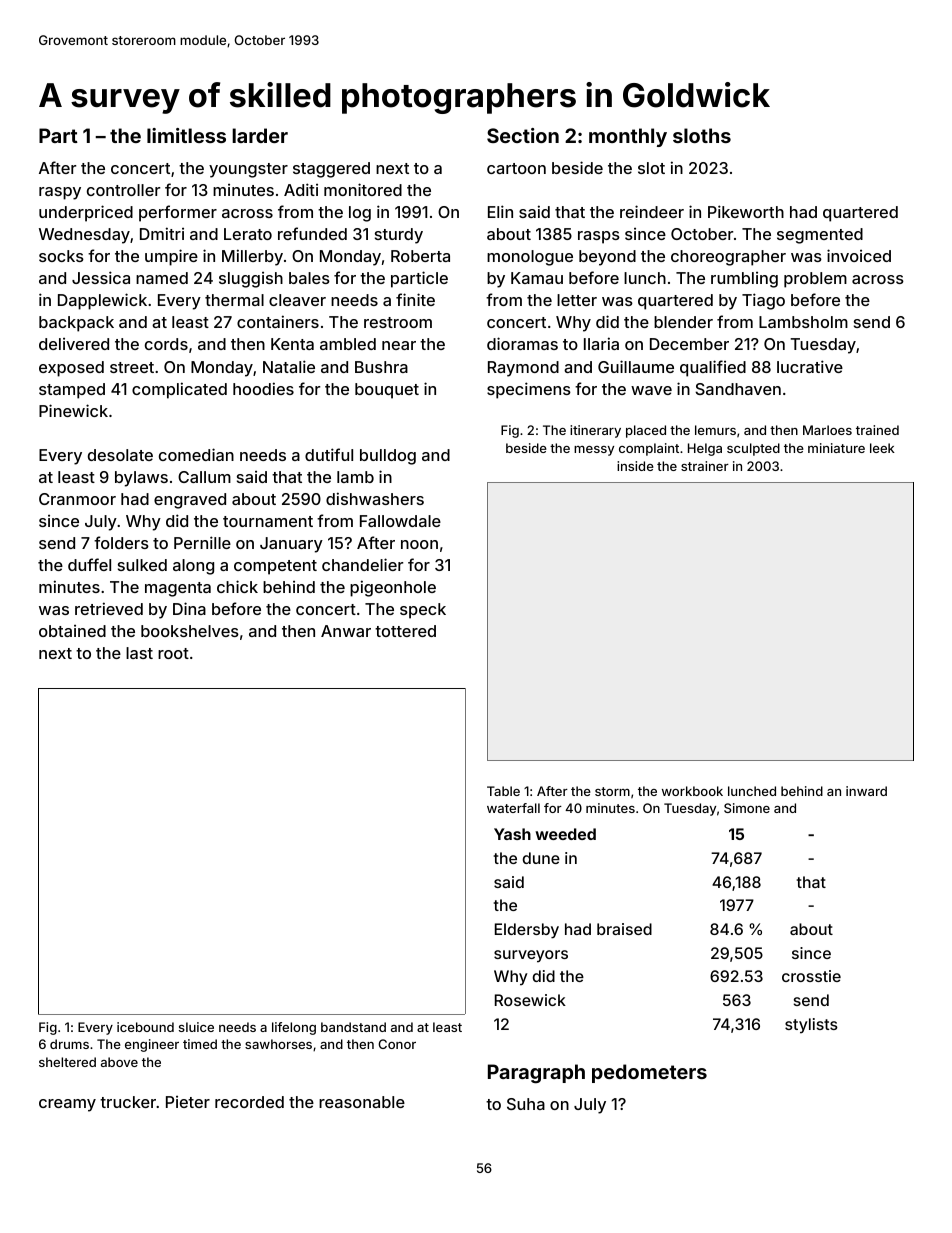  Describe the element at coordinates (866, 791) in the page. I see `inward` at that location.
